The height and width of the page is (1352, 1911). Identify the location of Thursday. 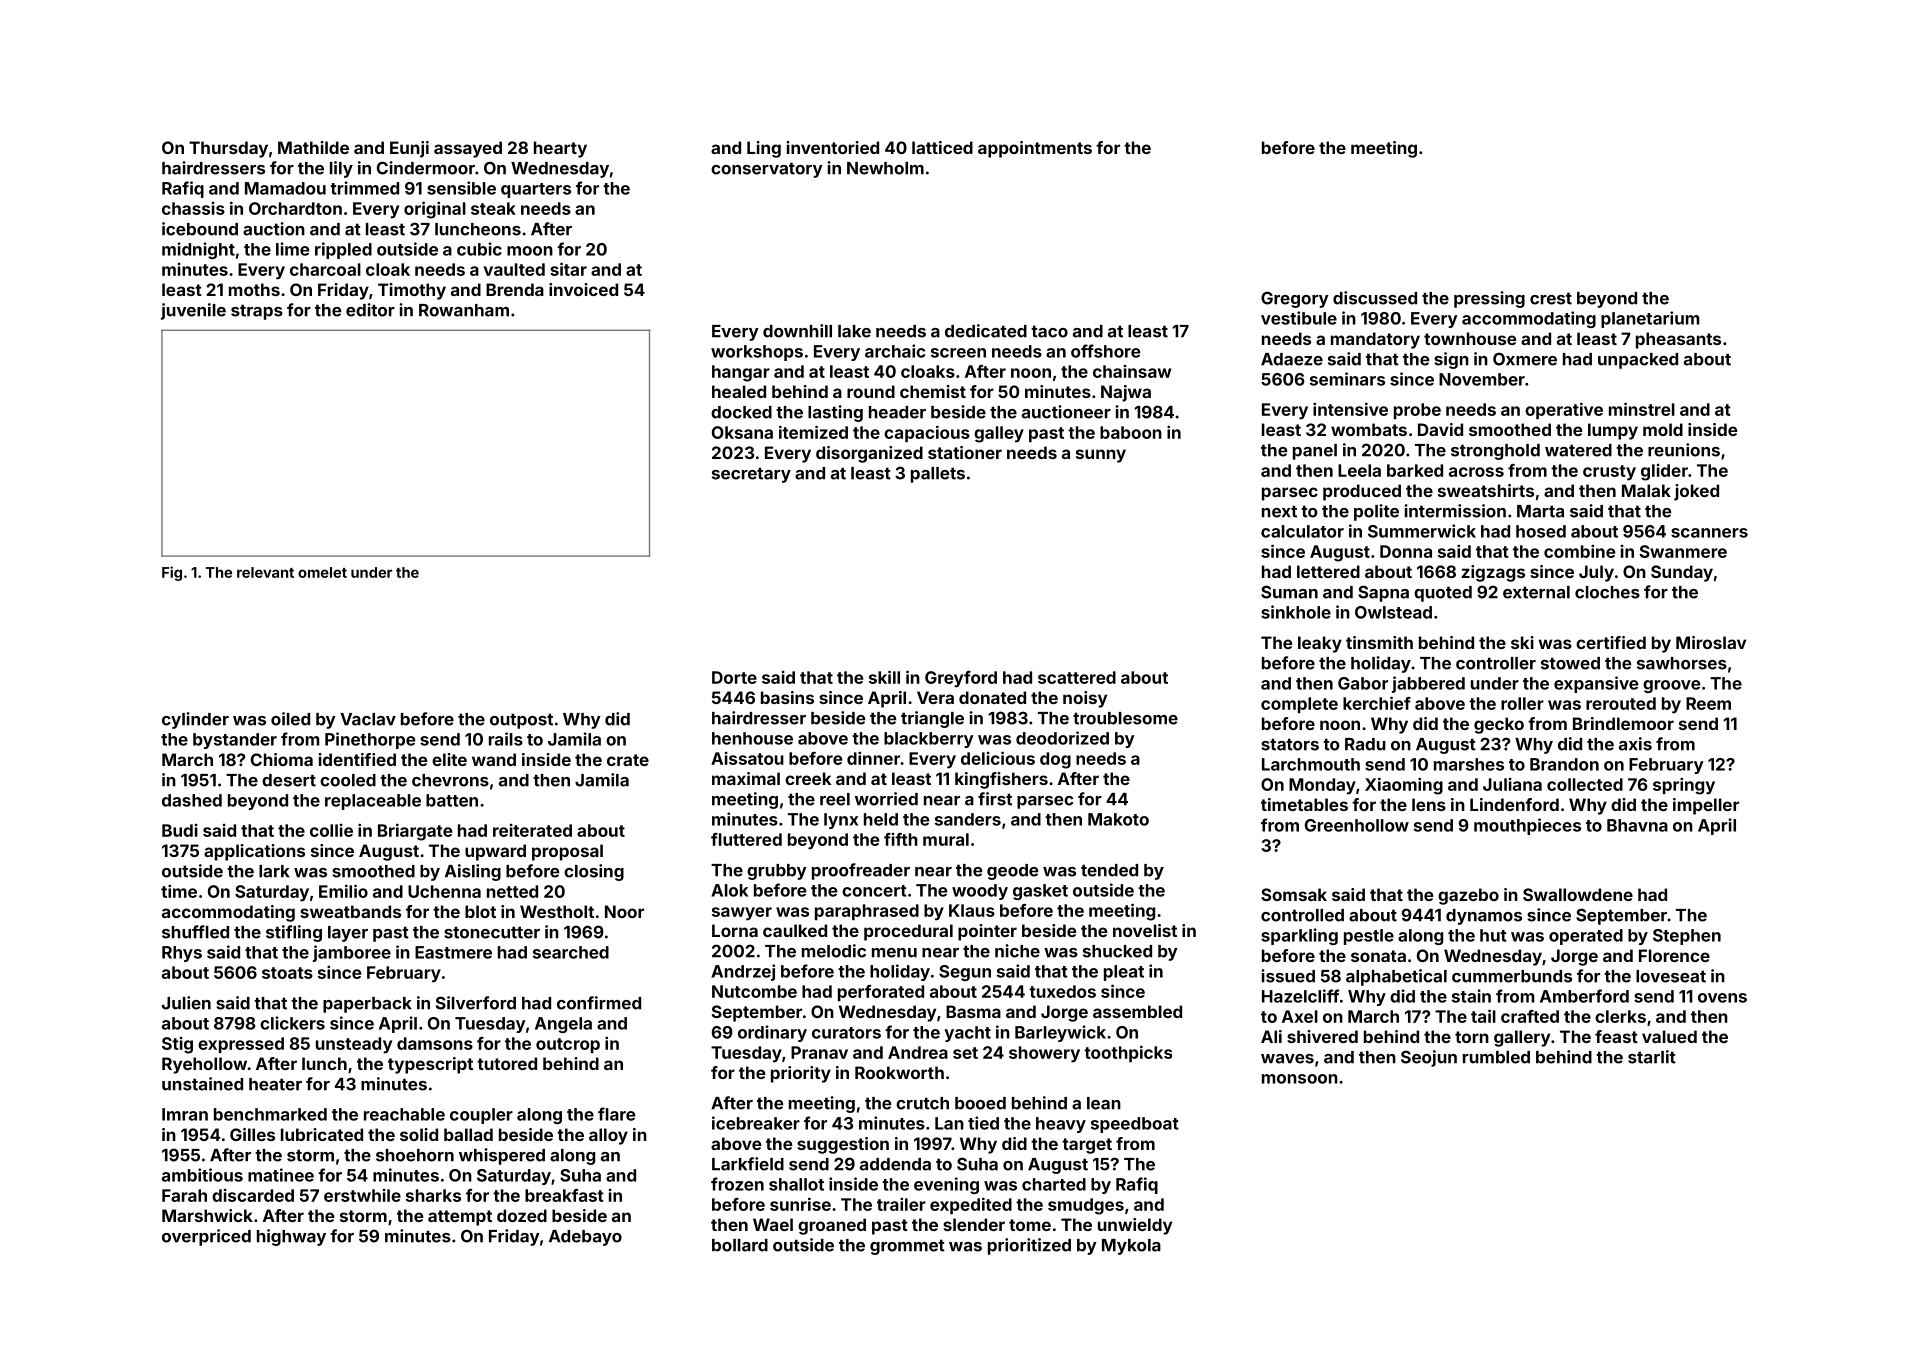
(228, 149).
